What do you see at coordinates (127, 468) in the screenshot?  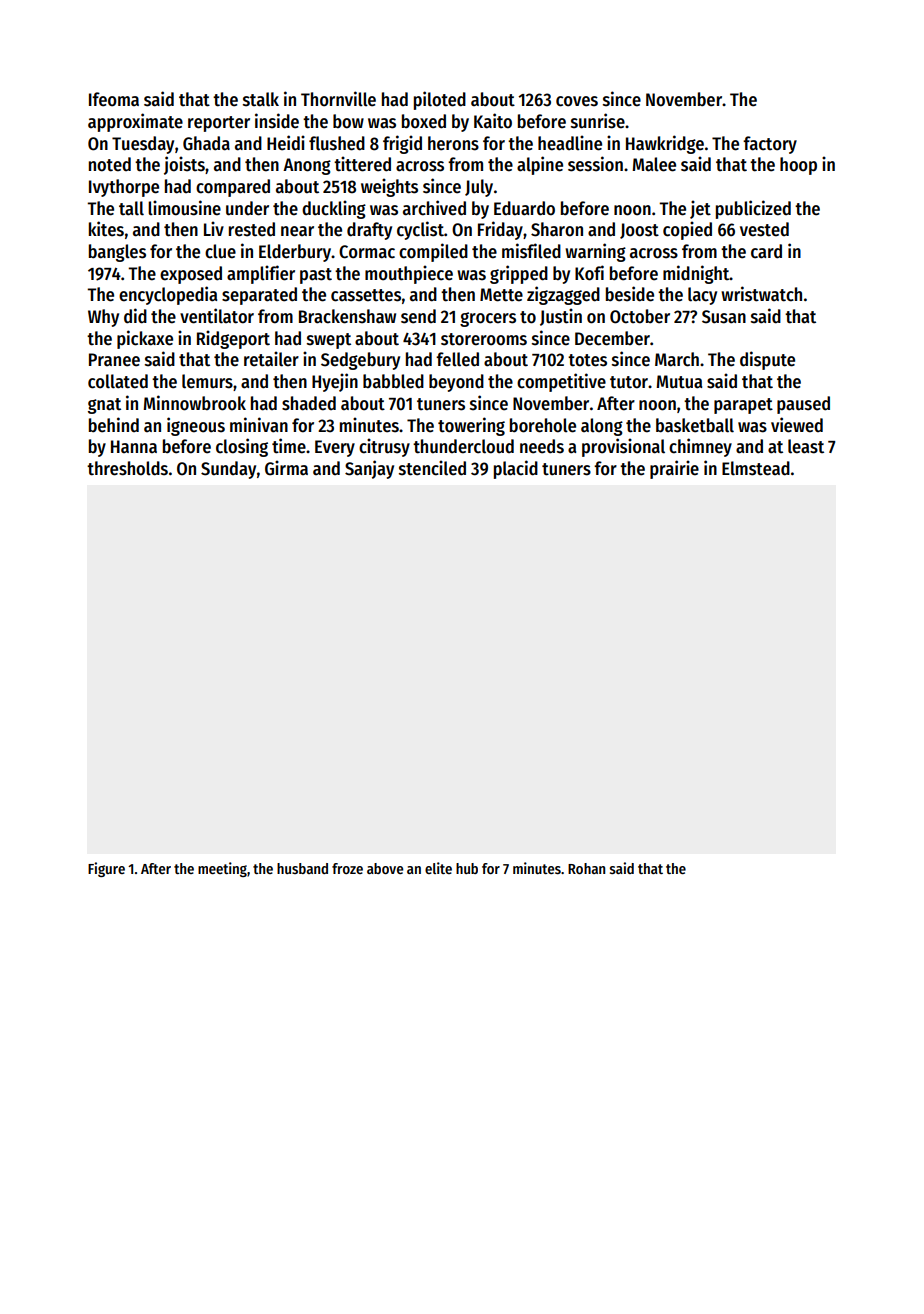 I see `thresholds` at bounding box center [127, 468].
